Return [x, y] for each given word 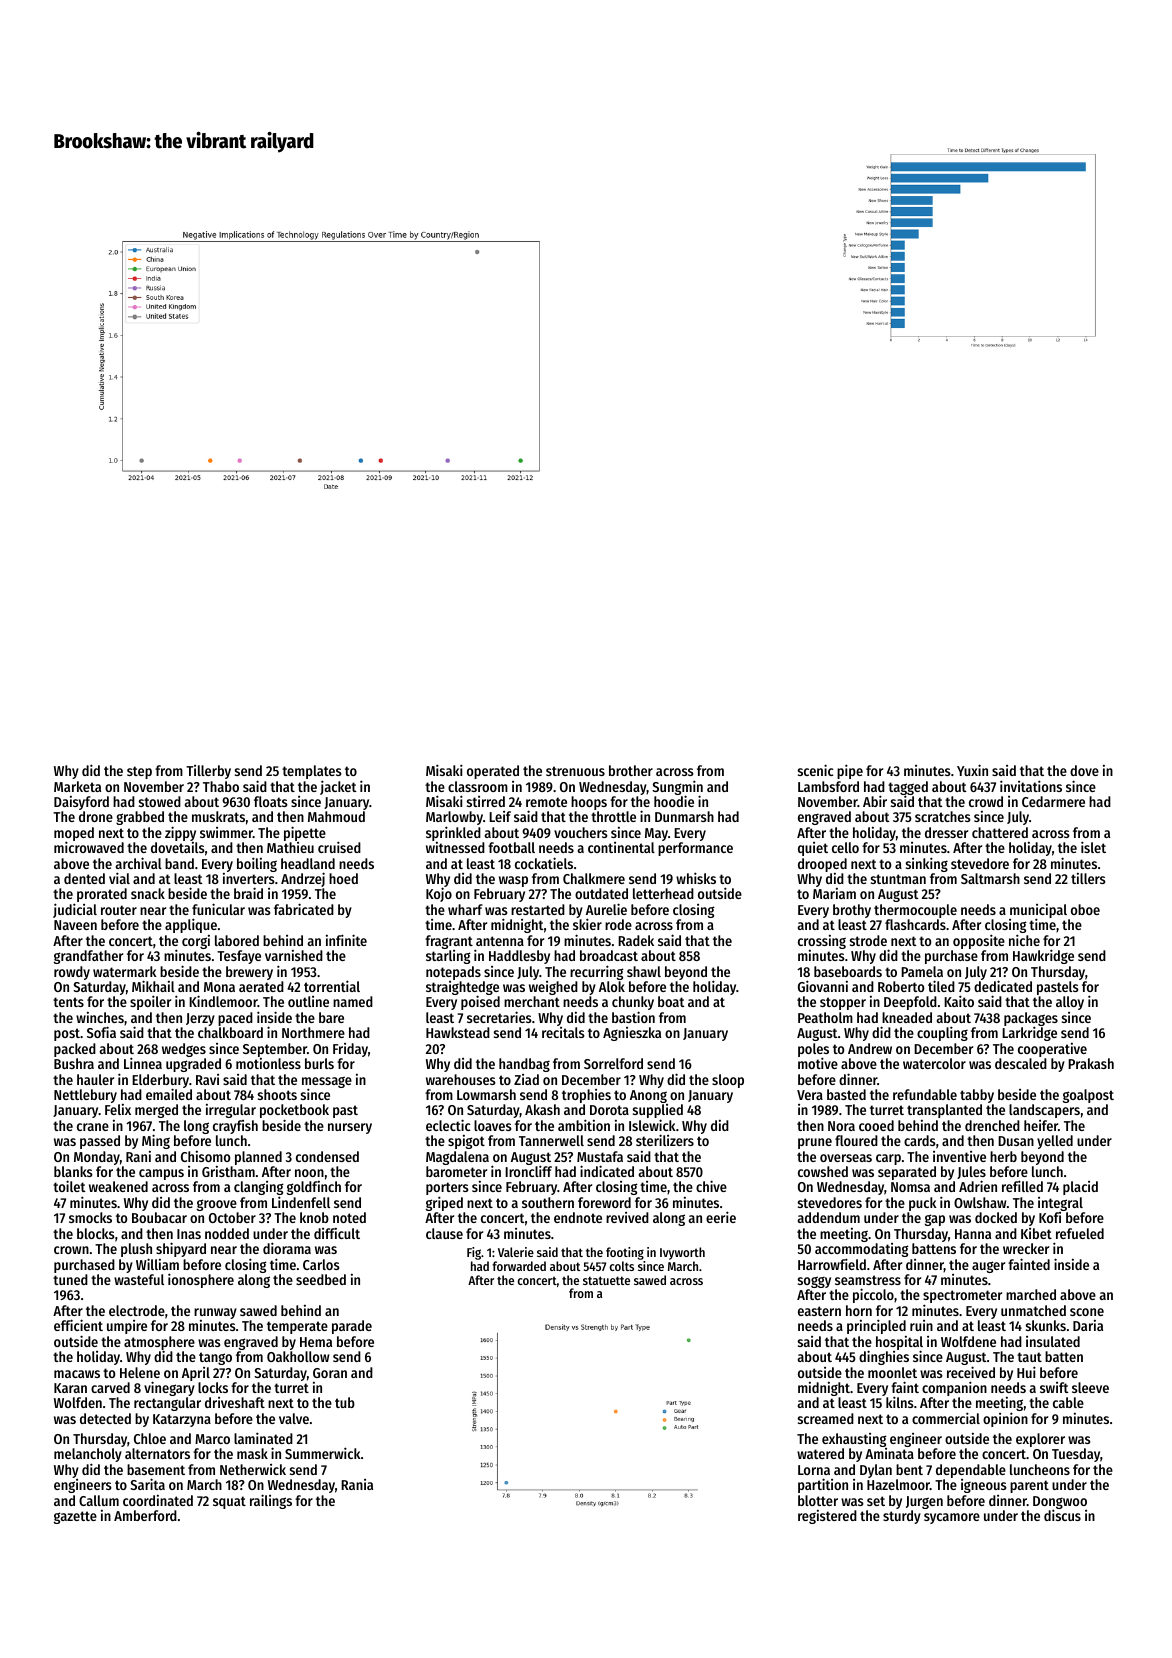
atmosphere [159, 1343]
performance [695, 849]
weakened [118, 1186]
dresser [946, 832]
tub [345, 1402]
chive [711, 1186]
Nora [841, 1126]
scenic [815, 770]
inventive [959, 1156]
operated [493, 772]
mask [252, 1453]
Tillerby [208, 772]
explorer [1040, 1440]
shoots [277, 1094]
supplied [658, 1111]
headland [308, 863]
